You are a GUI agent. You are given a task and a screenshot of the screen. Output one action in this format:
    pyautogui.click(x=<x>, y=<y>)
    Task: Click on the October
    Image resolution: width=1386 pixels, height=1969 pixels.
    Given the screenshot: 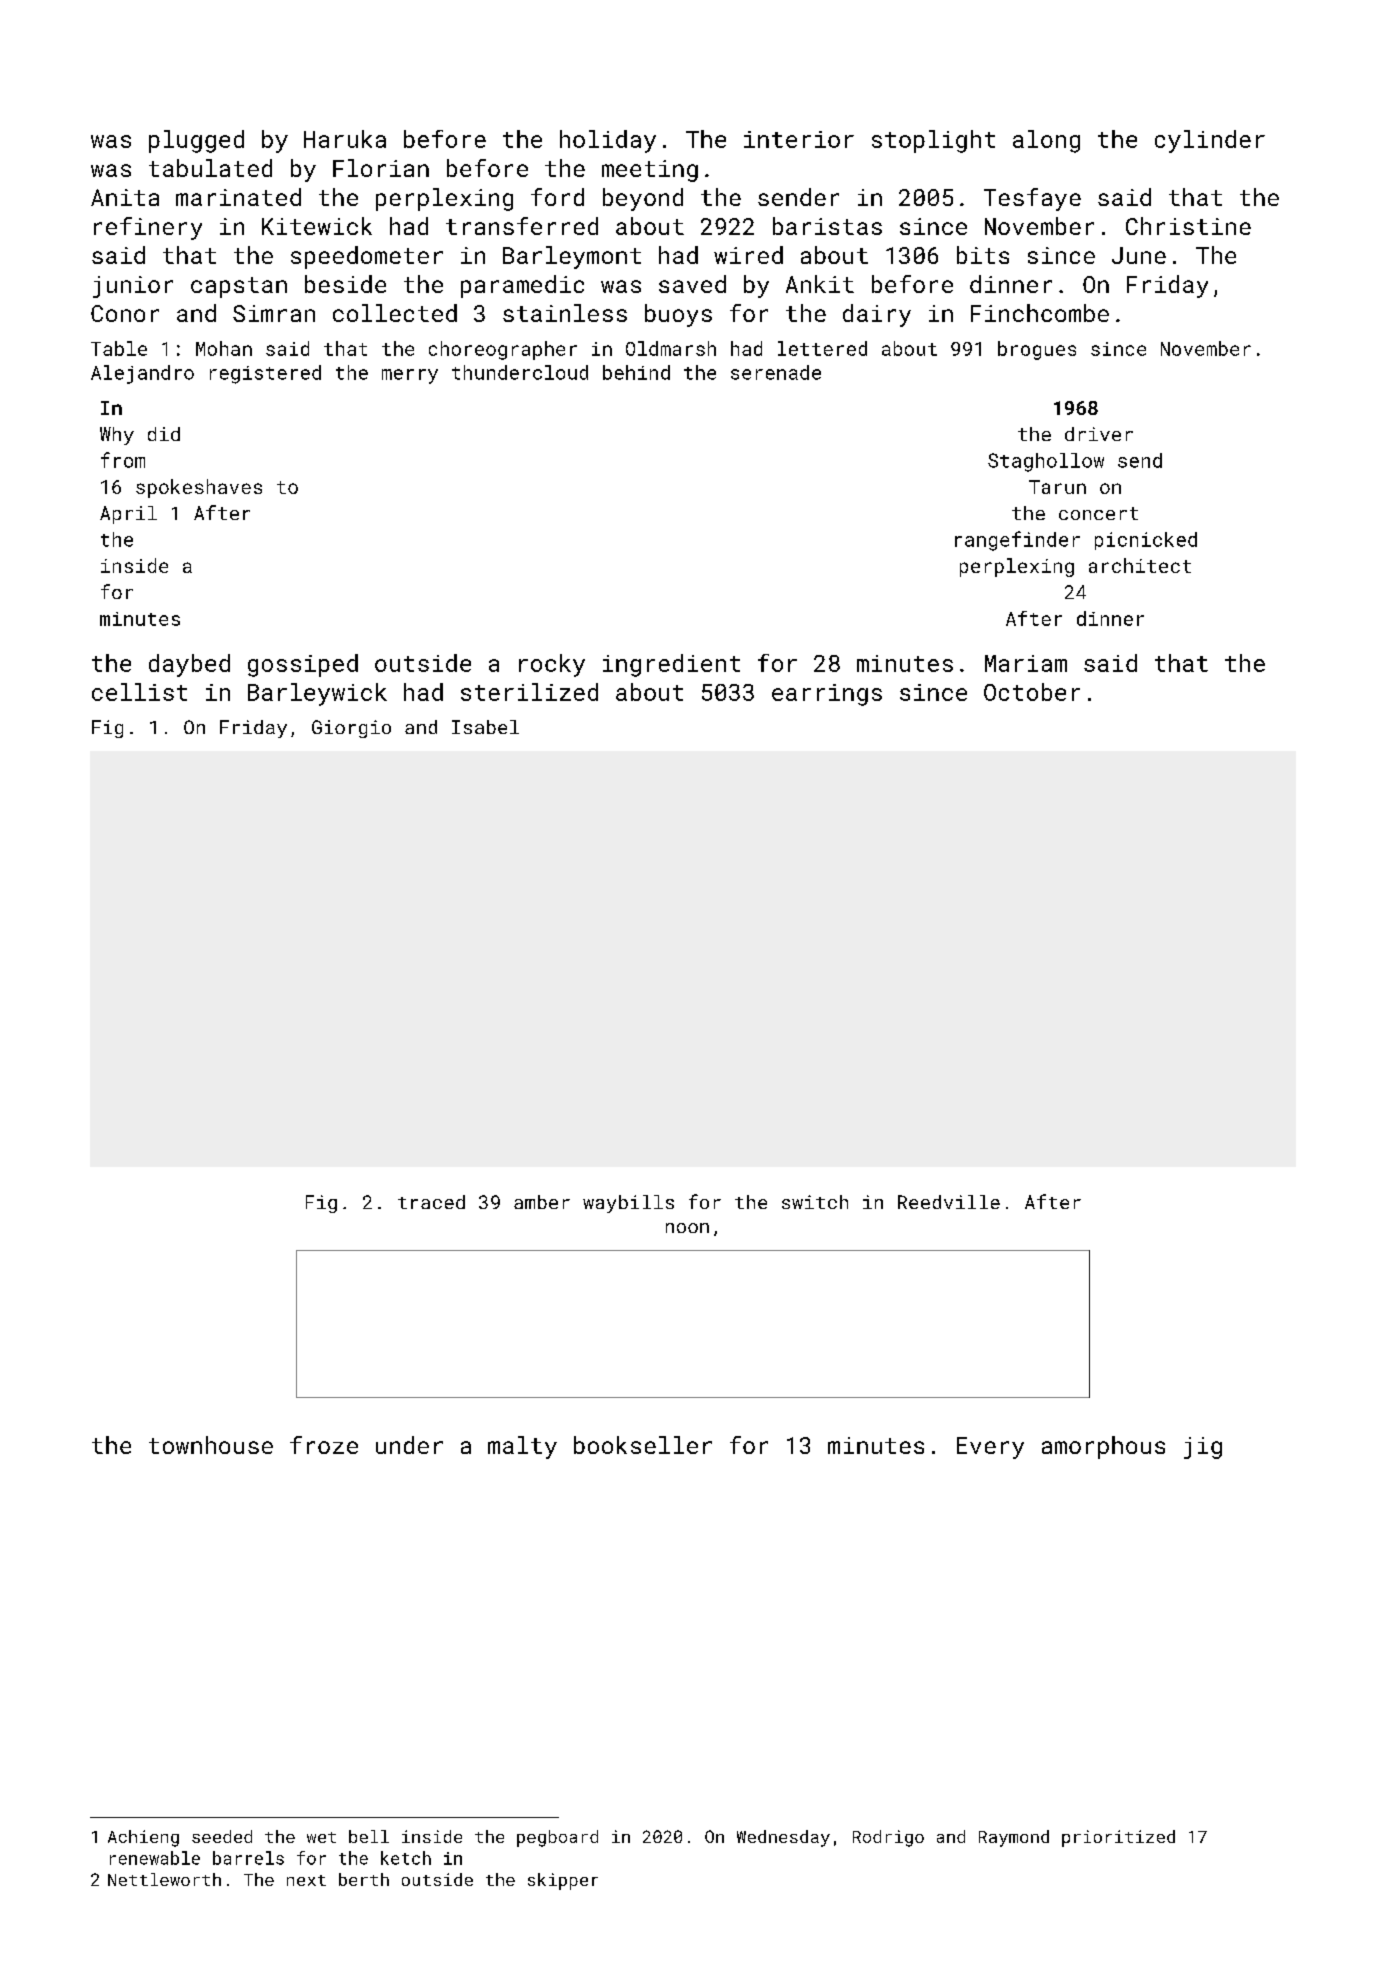 What is the action you would take?
    pyautogui.click(x=1032, y=692)
